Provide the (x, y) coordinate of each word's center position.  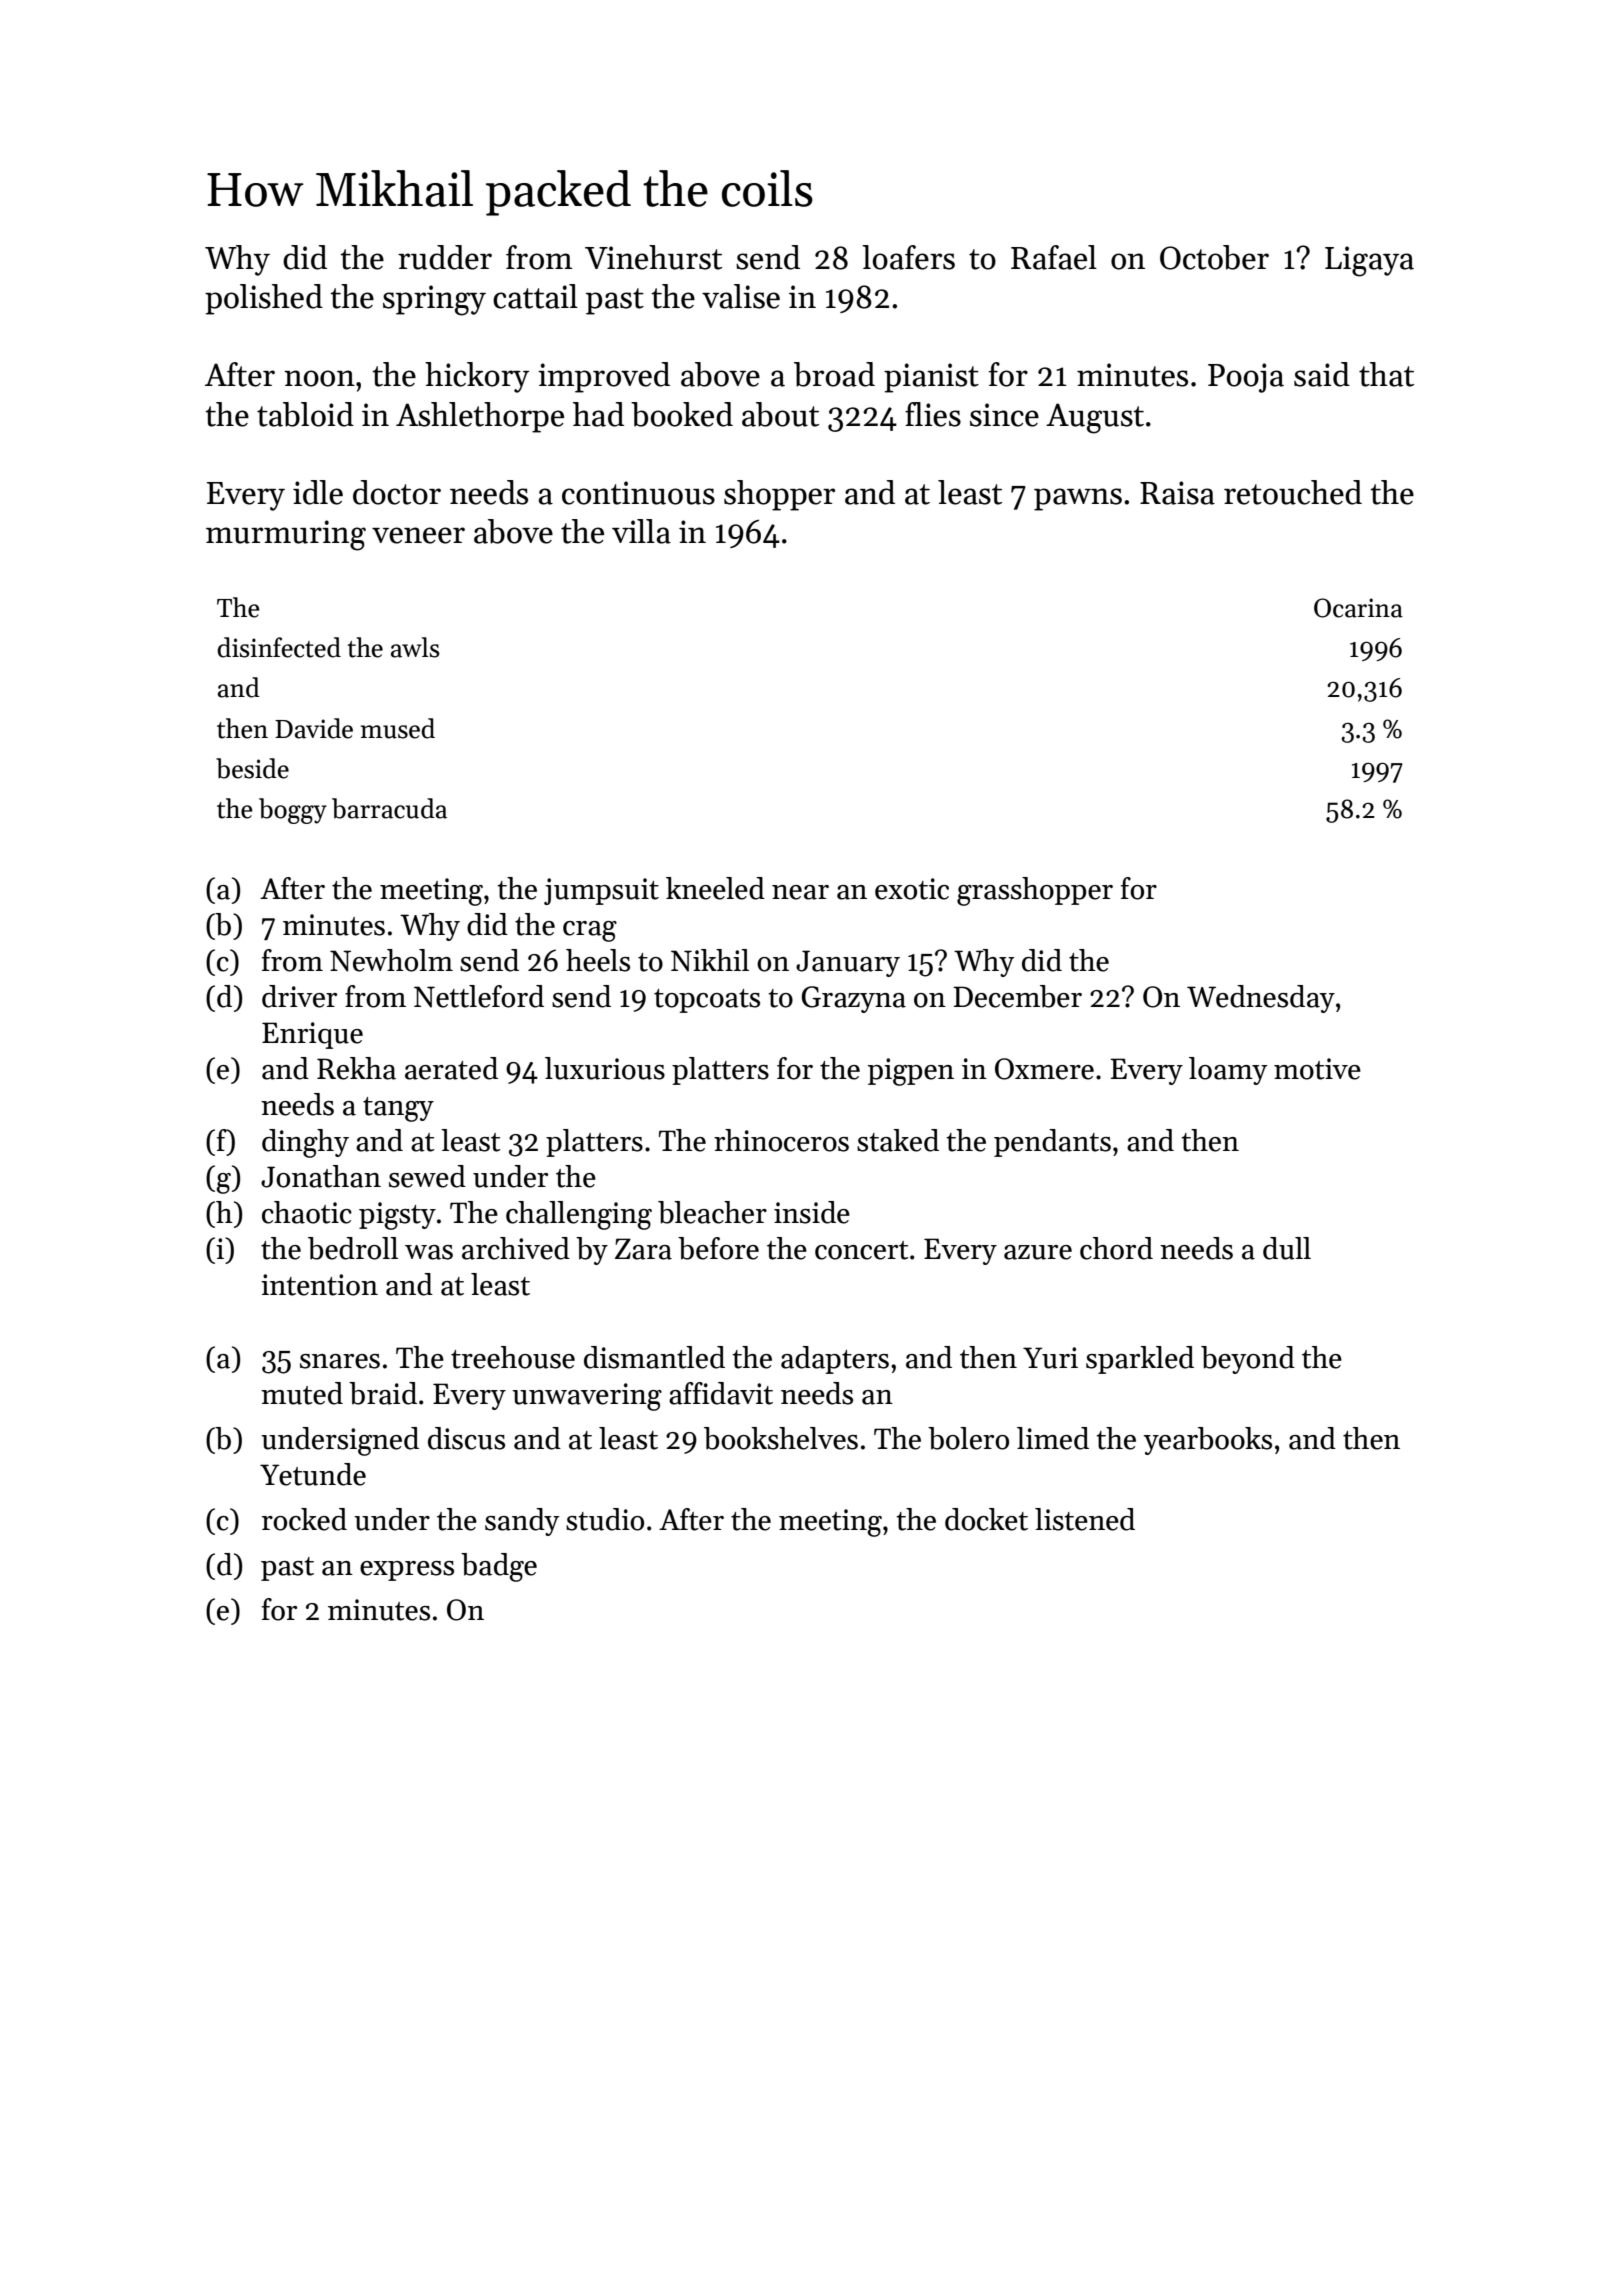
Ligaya (1369, 261)
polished (264, 299)
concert (862, 1250)
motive (1317, 1069)
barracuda (389, 808)
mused (398, 728)
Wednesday (1261, 999)
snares (340, 1361)
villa (641, 531)
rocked (304, 1519)
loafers (908, 257)
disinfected (279, 647)
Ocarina (1358, 608)
